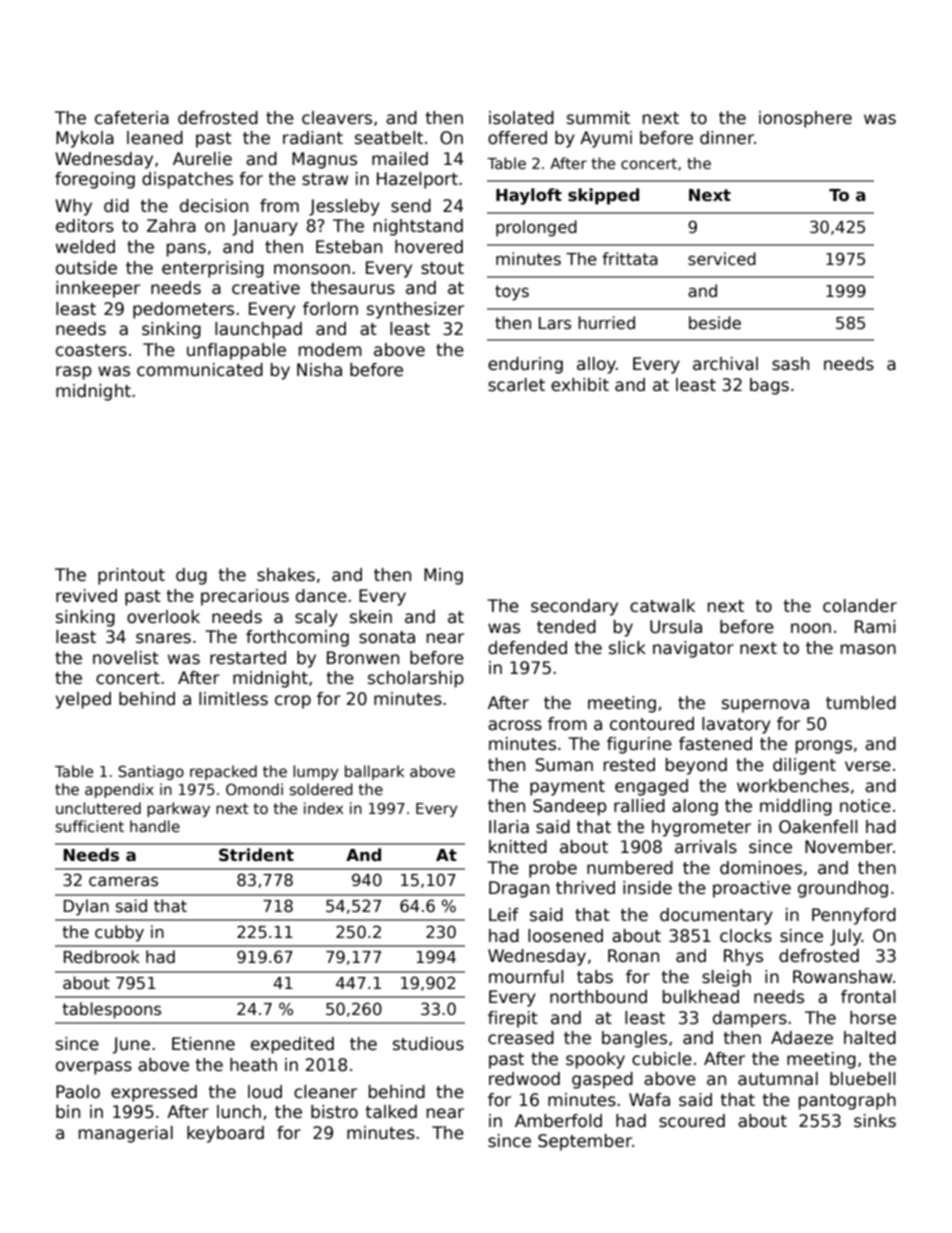 The image size is (952, 1233). What do you see at coordinates (805, 119) in the screenshot?
I see `ionosphere` at bounding box center [805, 119].
